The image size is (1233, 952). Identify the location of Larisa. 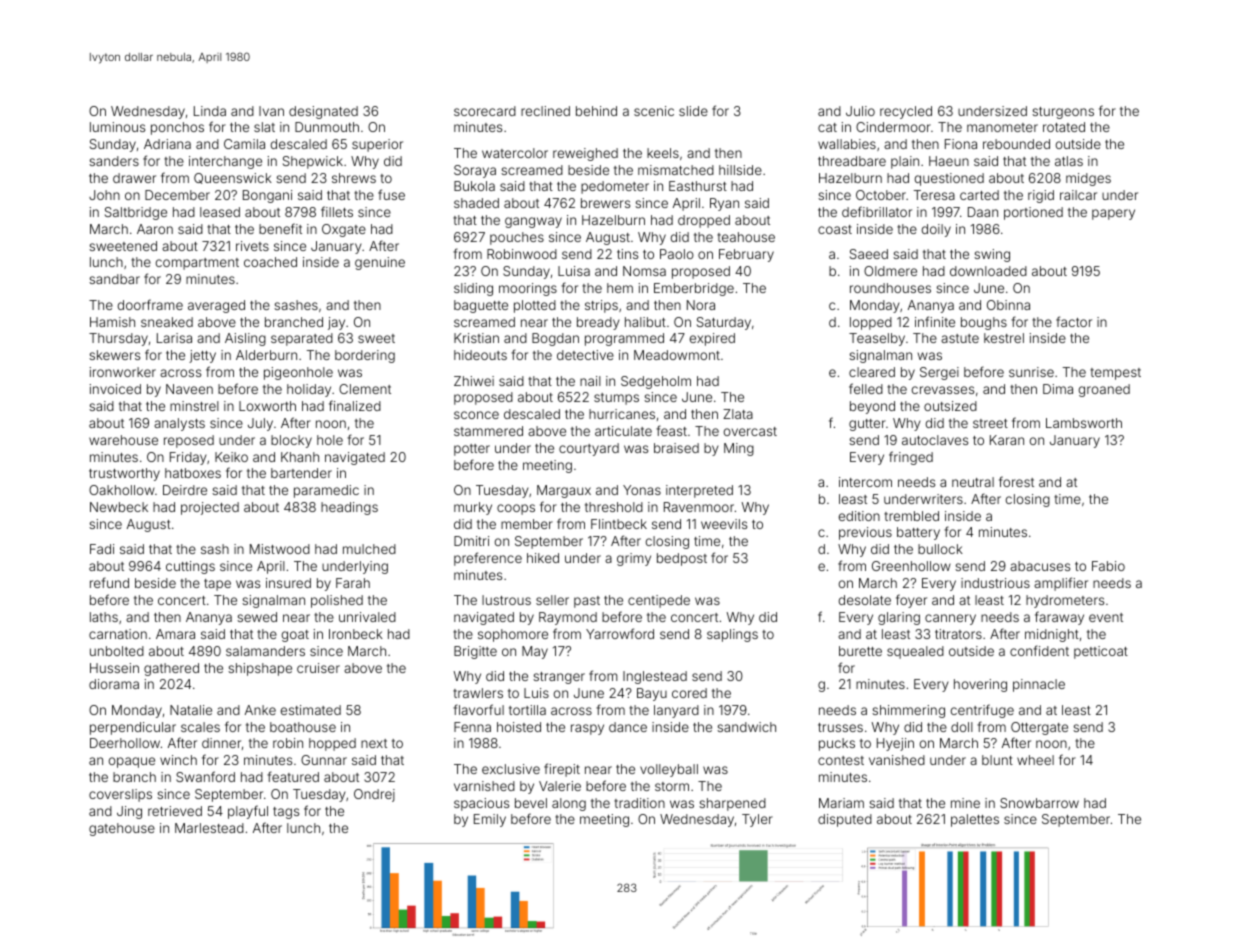
(174, 338).
